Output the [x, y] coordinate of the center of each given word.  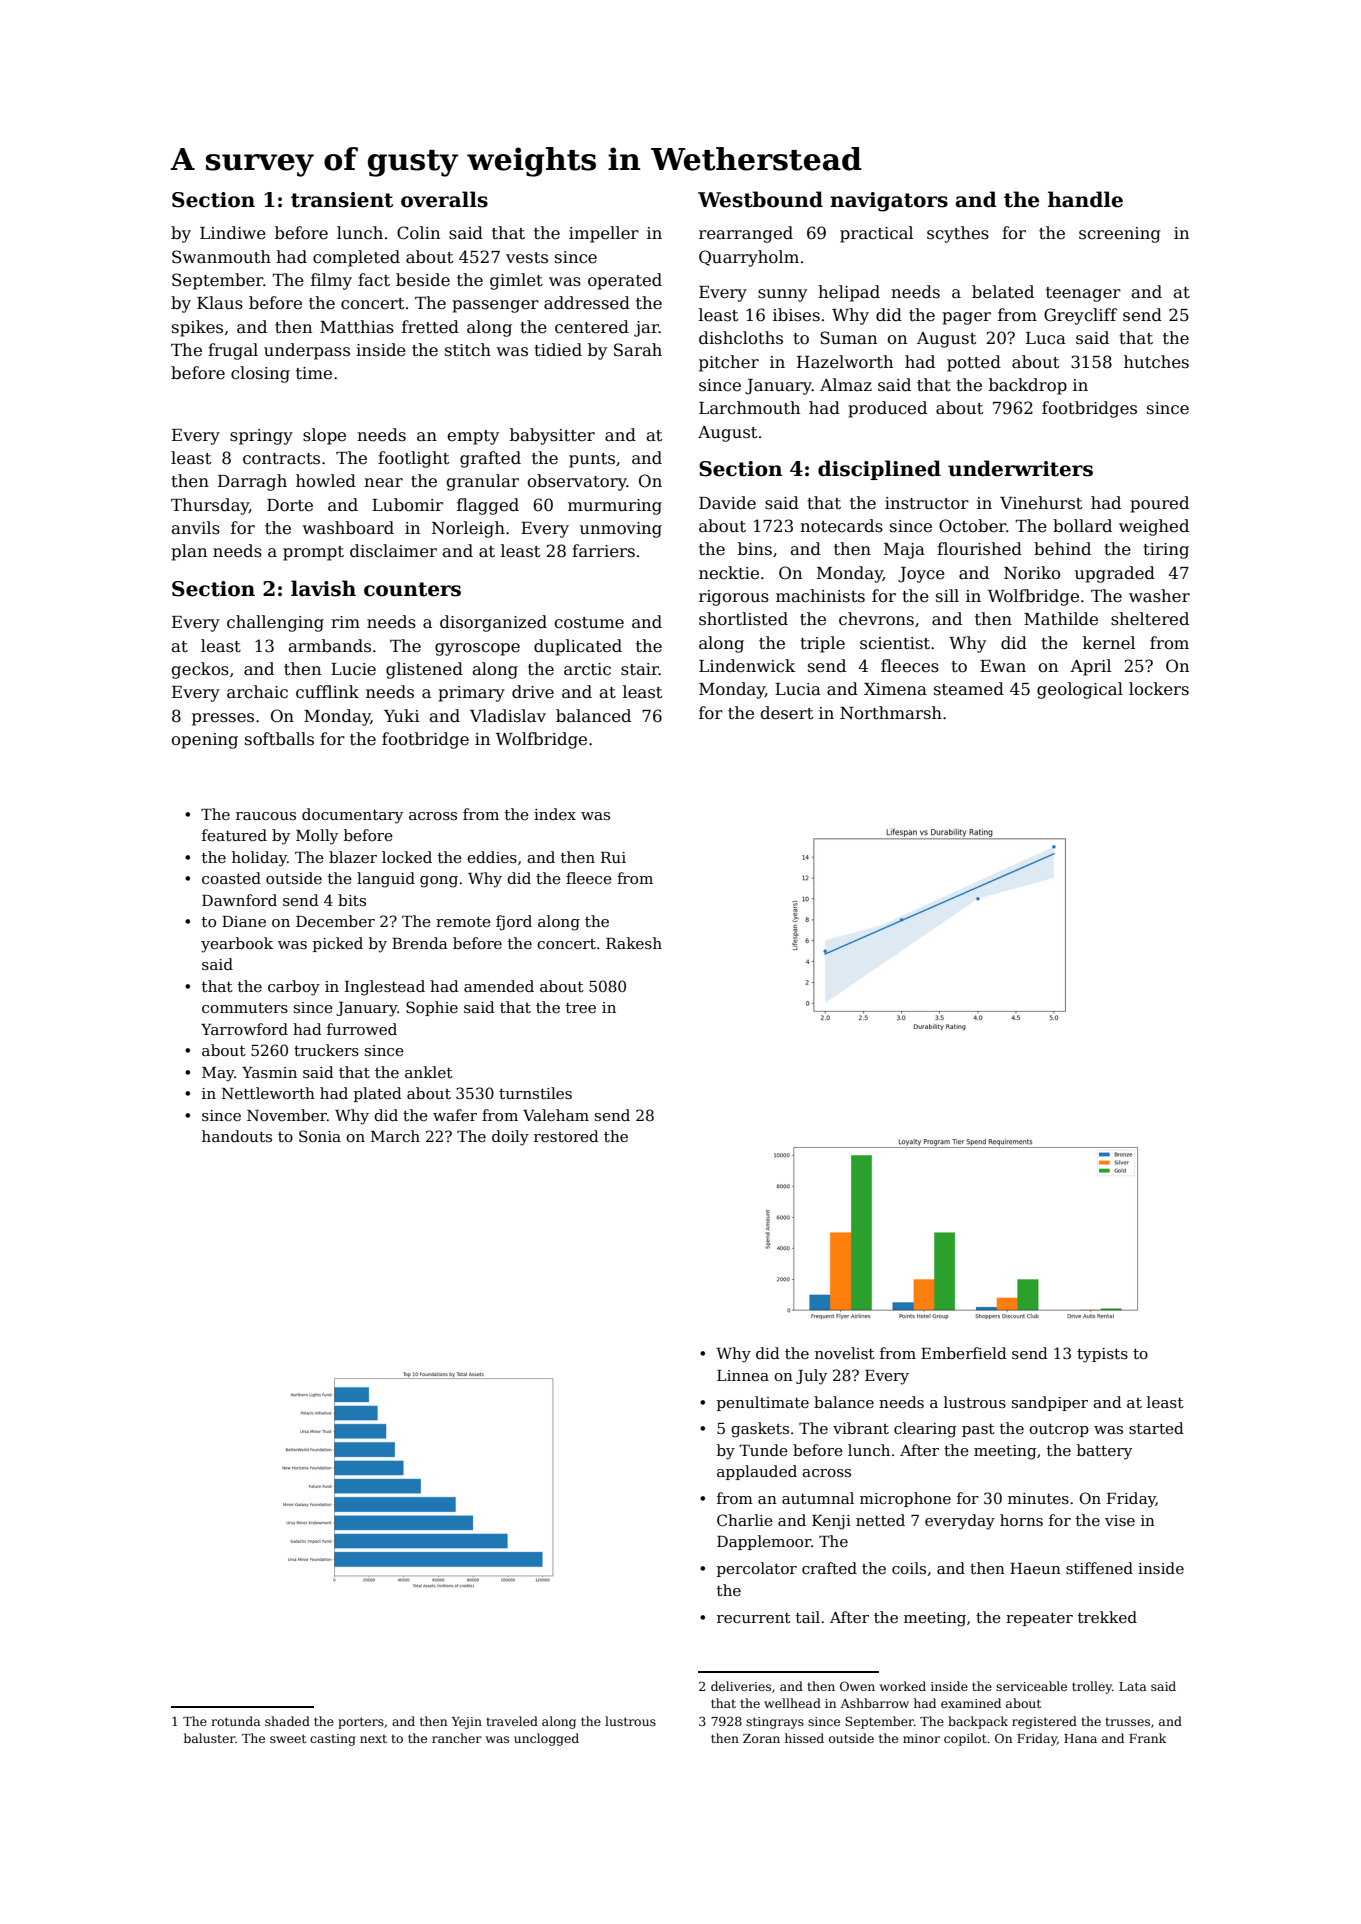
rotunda [236, 1721]
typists [1102, 1355]
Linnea [743, 1375]
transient [342, 200]
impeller [604, 234]
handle [1085, 199]
